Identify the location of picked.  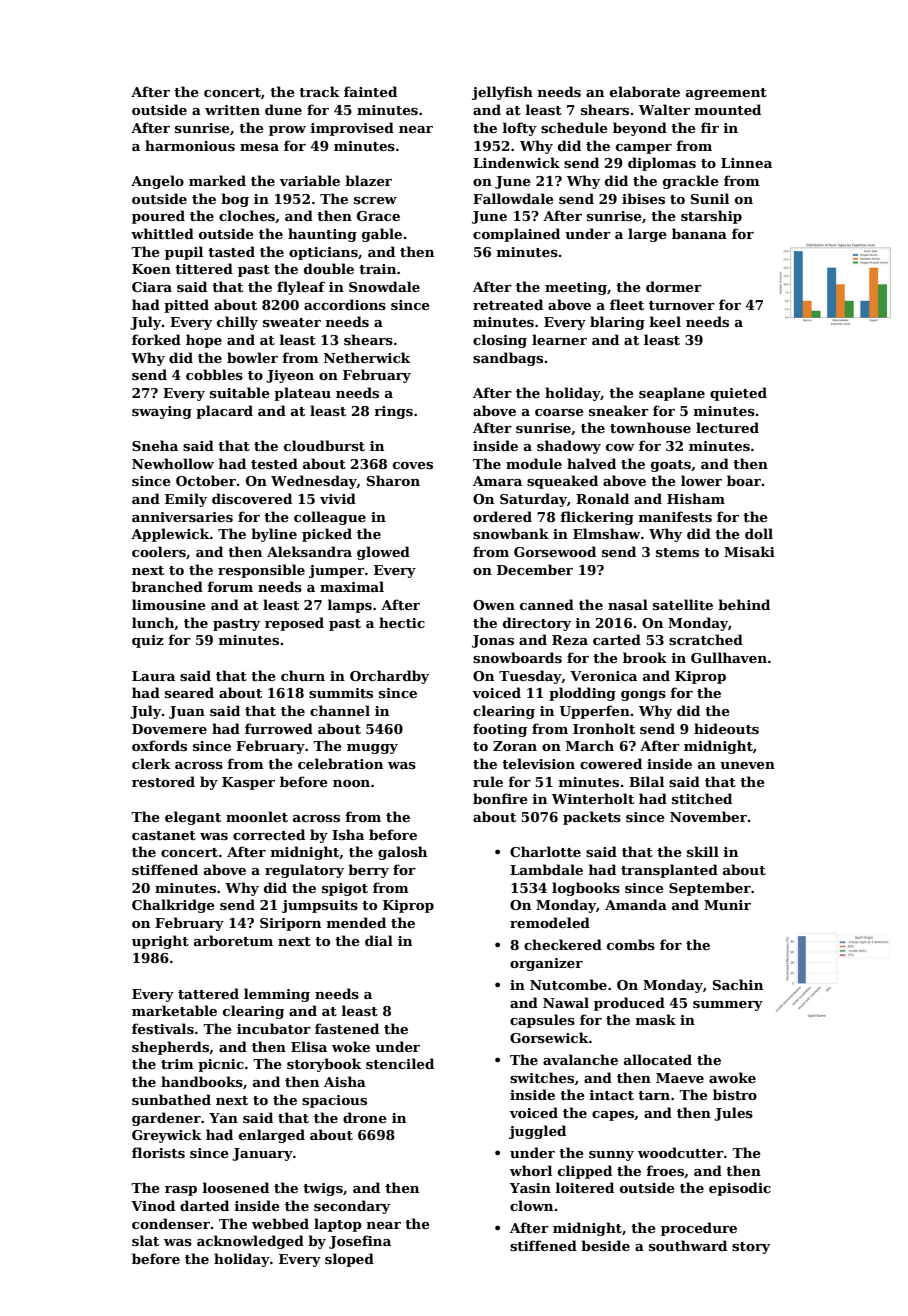
(327, 535).
